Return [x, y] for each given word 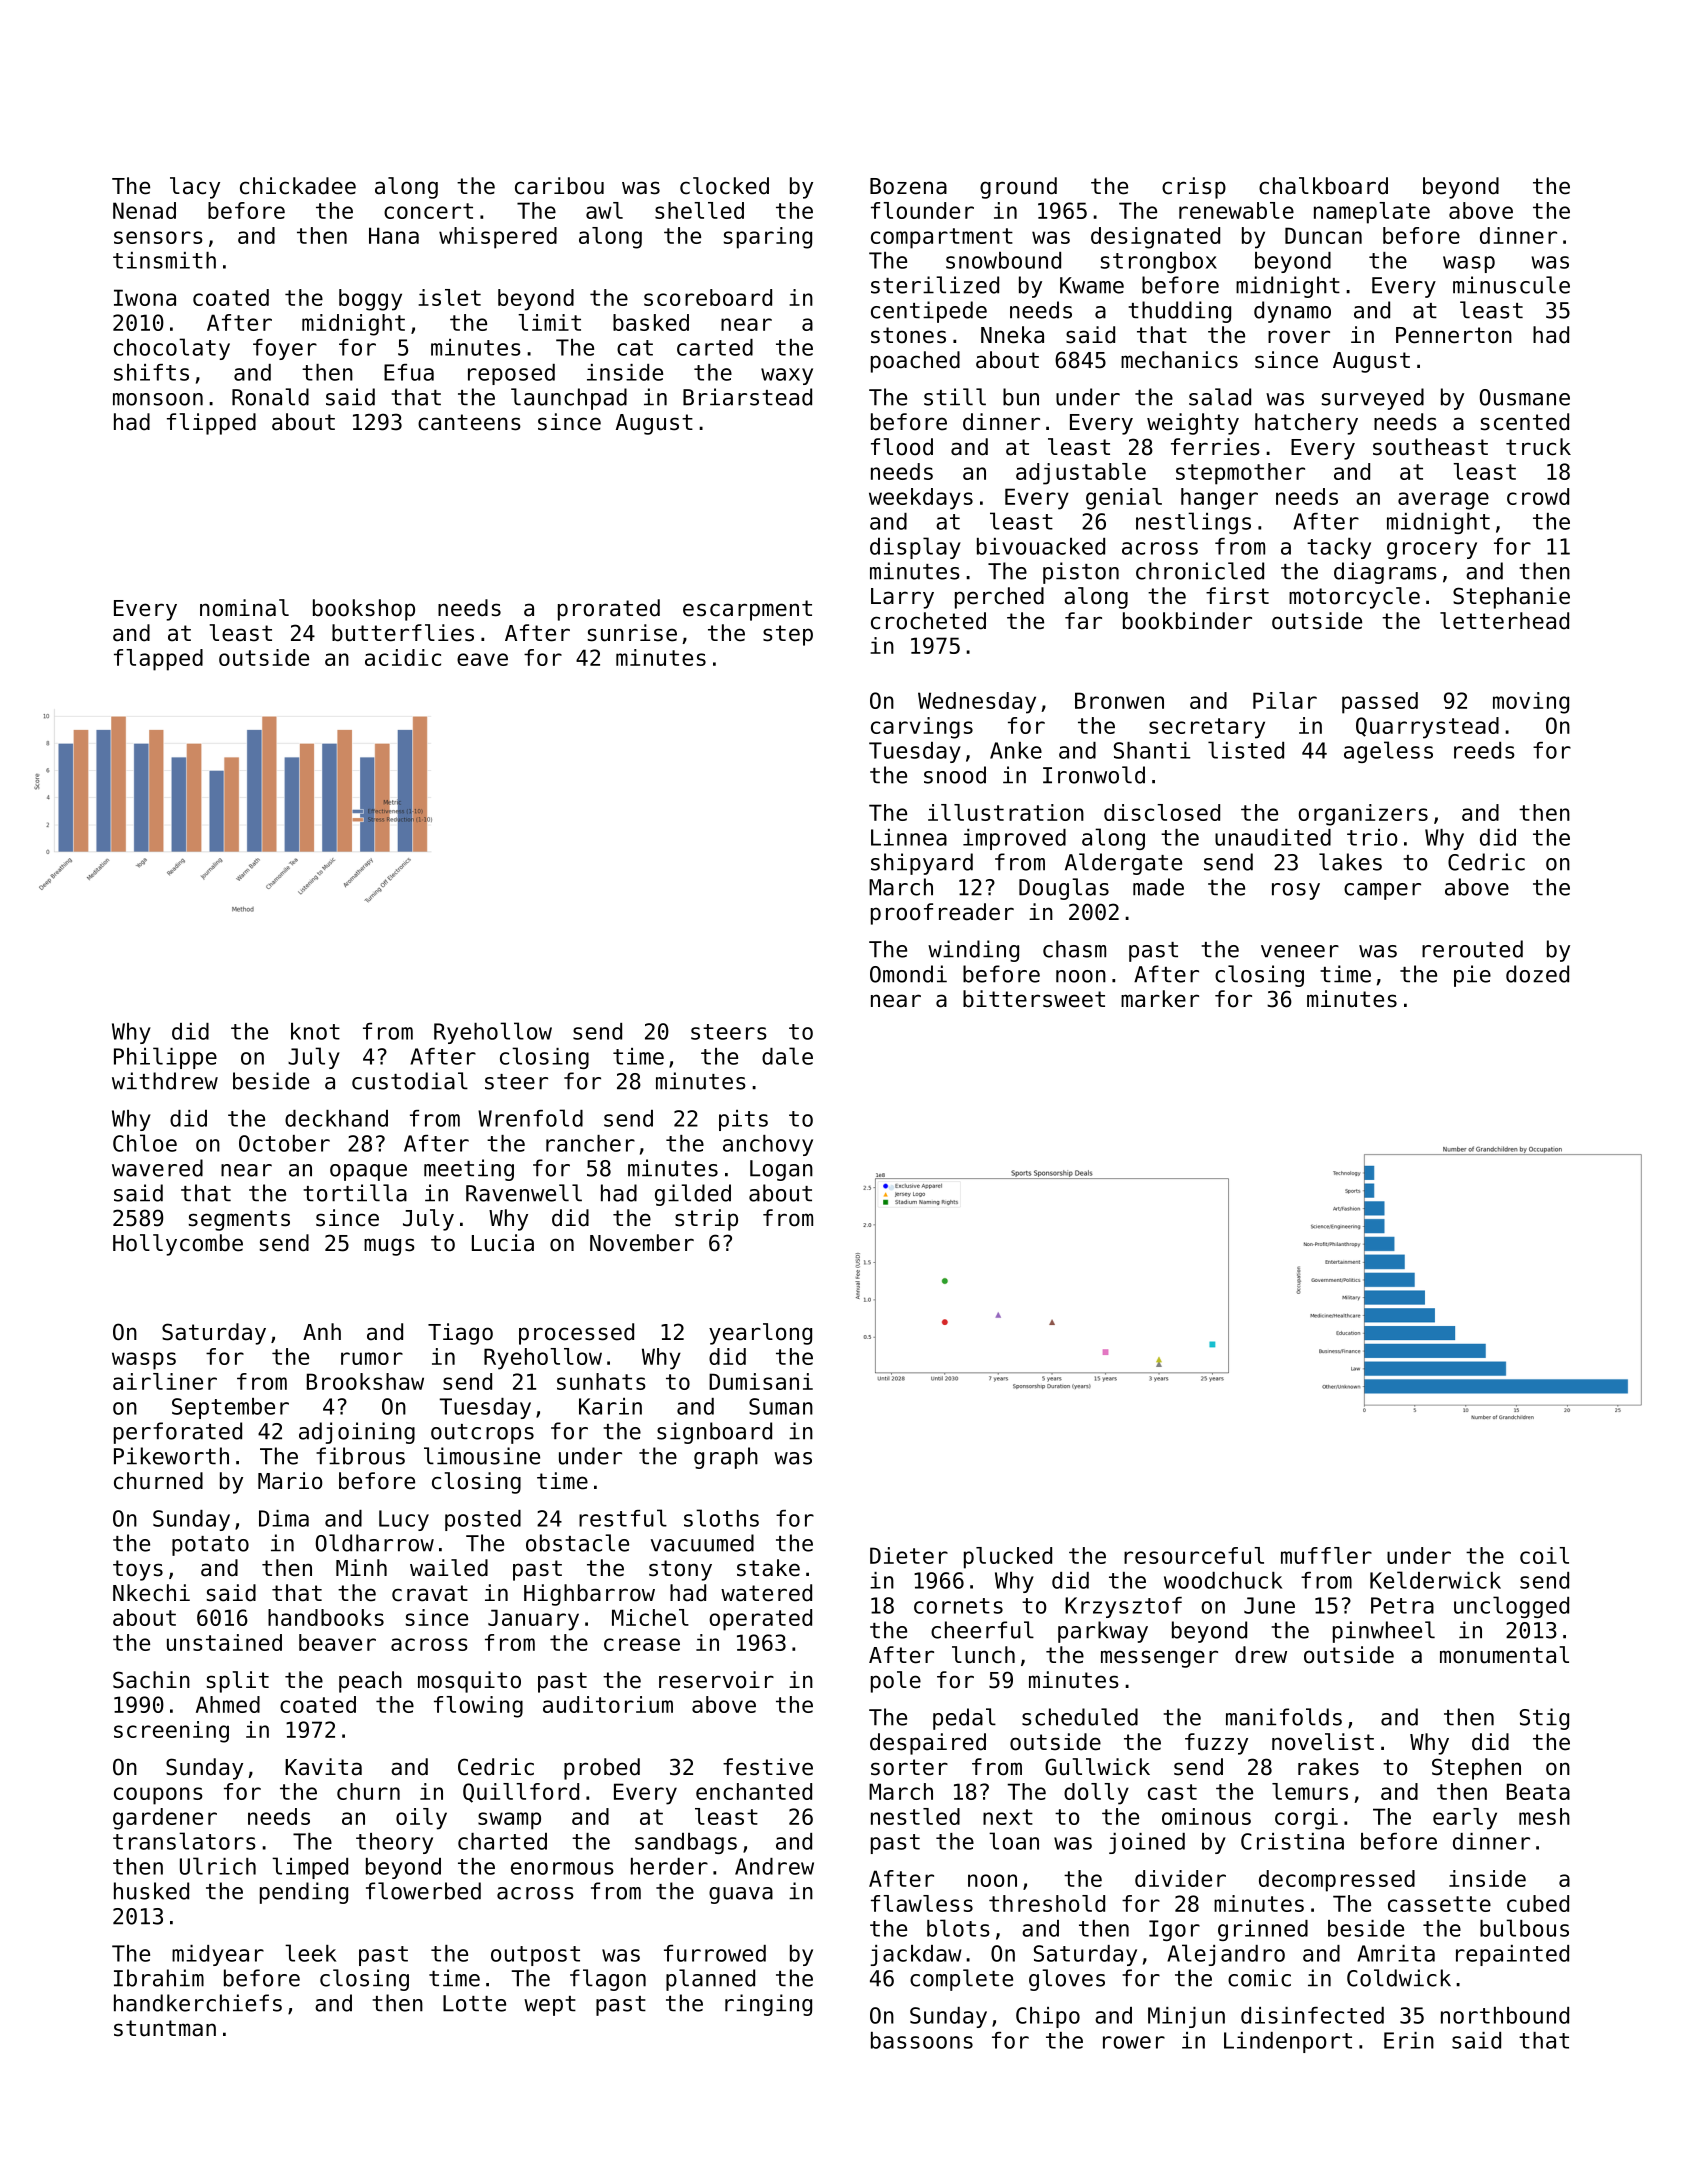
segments [239, 1220]
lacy [195, 188]
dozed [1537, 974]
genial [1124, 499]
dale [787, 1056]
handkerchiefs [198, 2003]
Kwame [1092, 285]
